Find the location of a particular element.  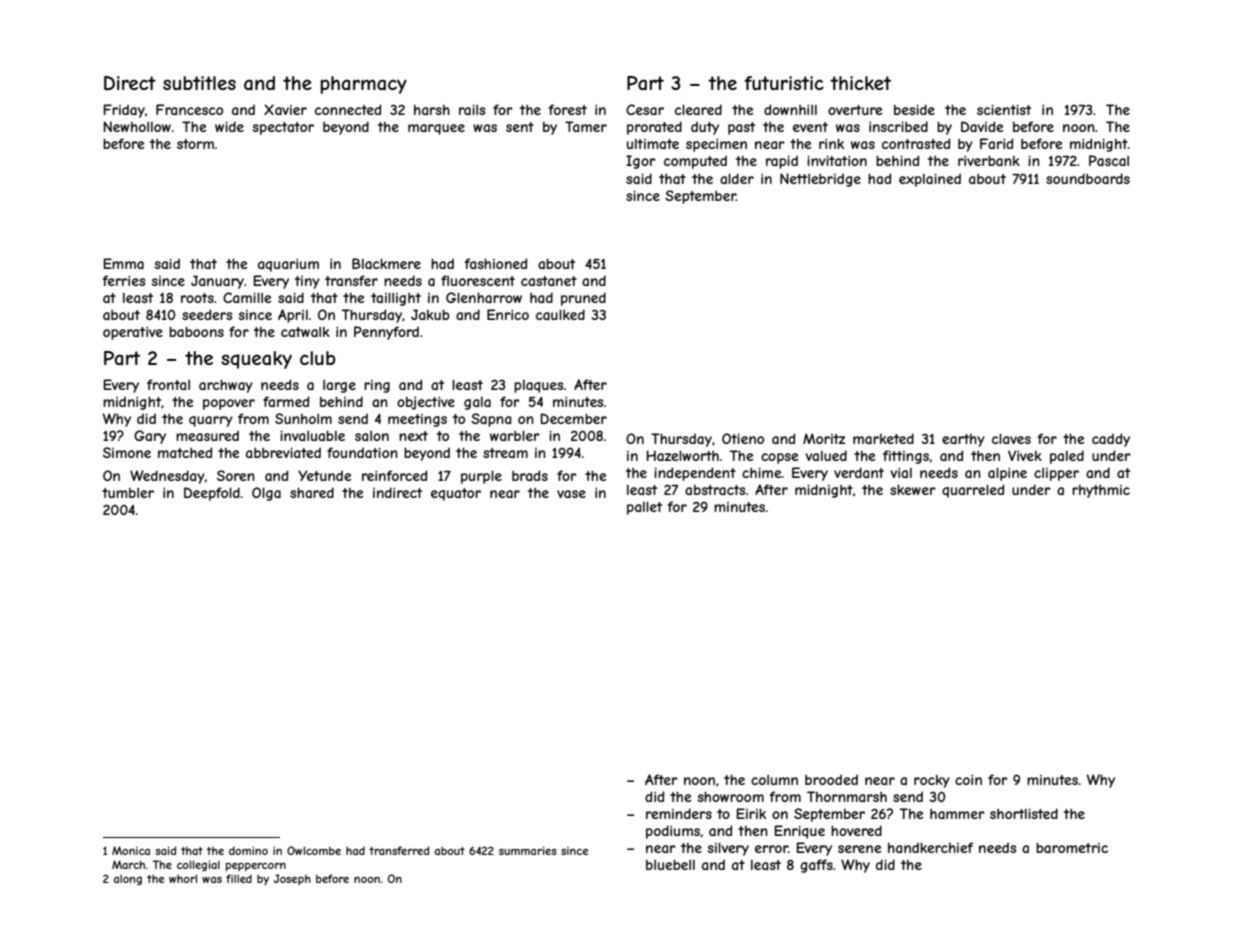

rhythmic is located at coordinates (1101, 491).
